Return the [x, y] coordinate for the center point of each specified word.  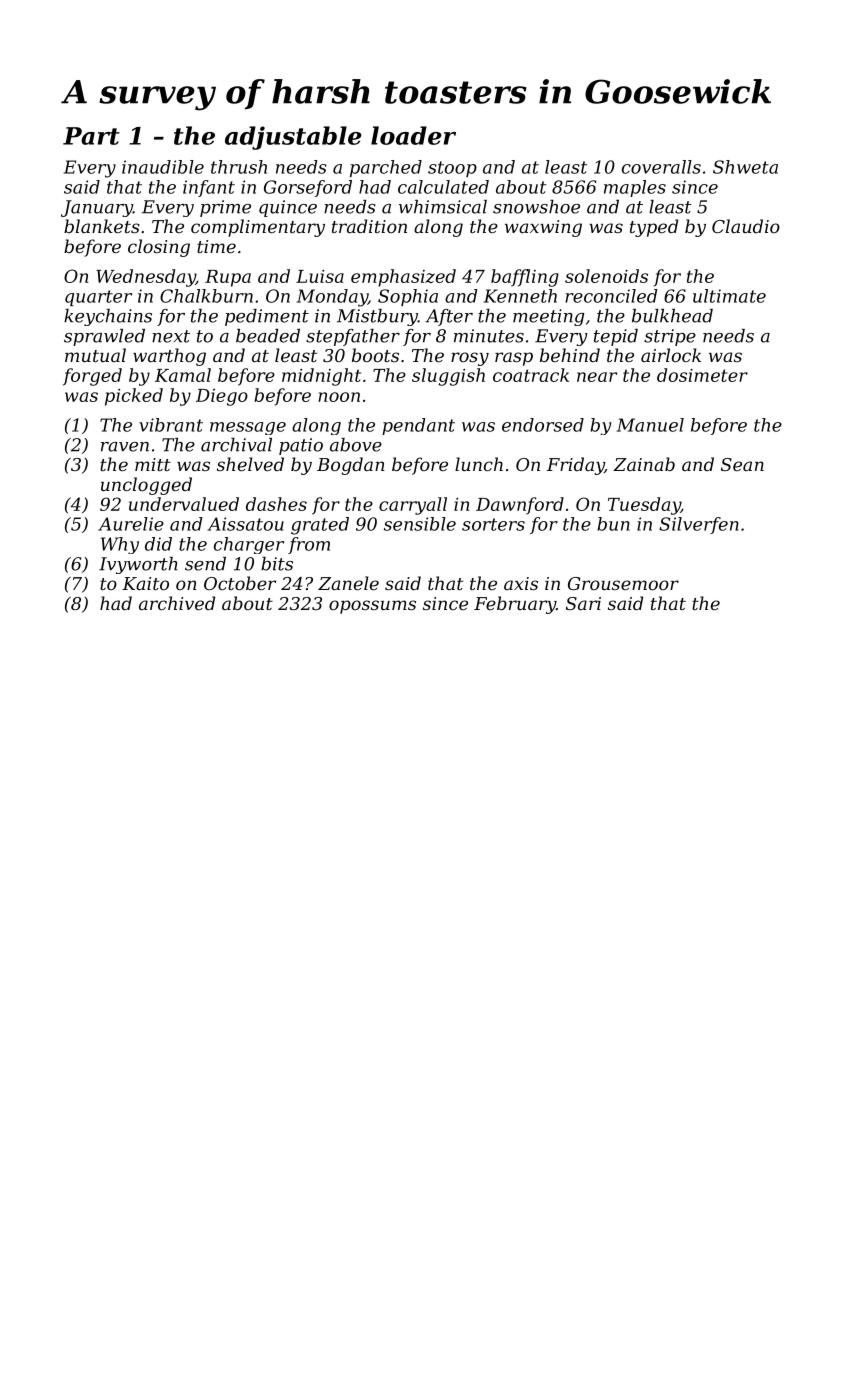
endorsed [543, 425]
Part [91, 136]
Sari [583, 603]
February [515, 605]
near [597, 377]
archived [177, 603]
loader [413, 135]
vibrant [171, 425]
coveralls [661, 167]
